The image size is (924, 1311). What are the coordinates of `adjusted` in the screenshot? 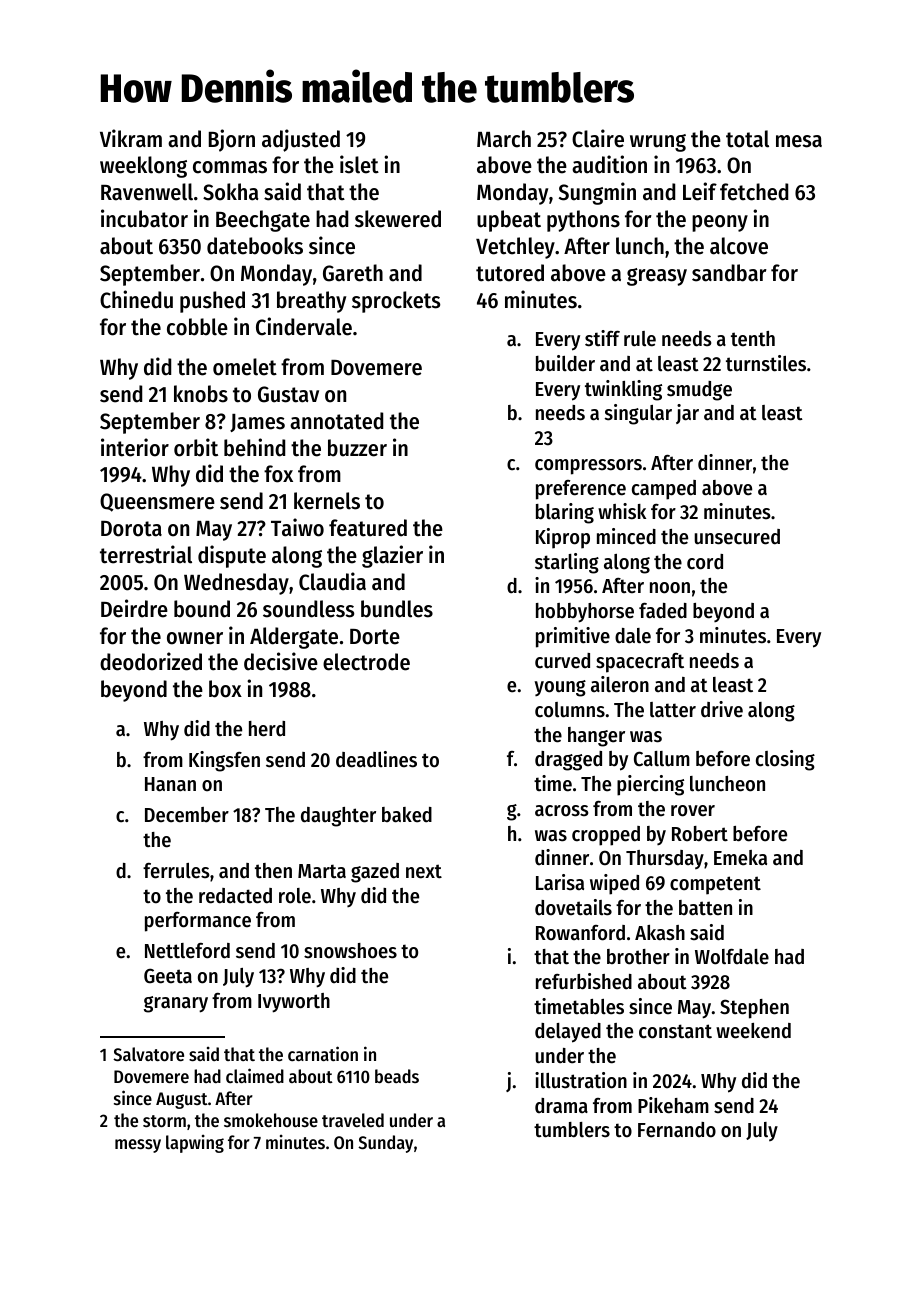 It's located at (301, 140).
